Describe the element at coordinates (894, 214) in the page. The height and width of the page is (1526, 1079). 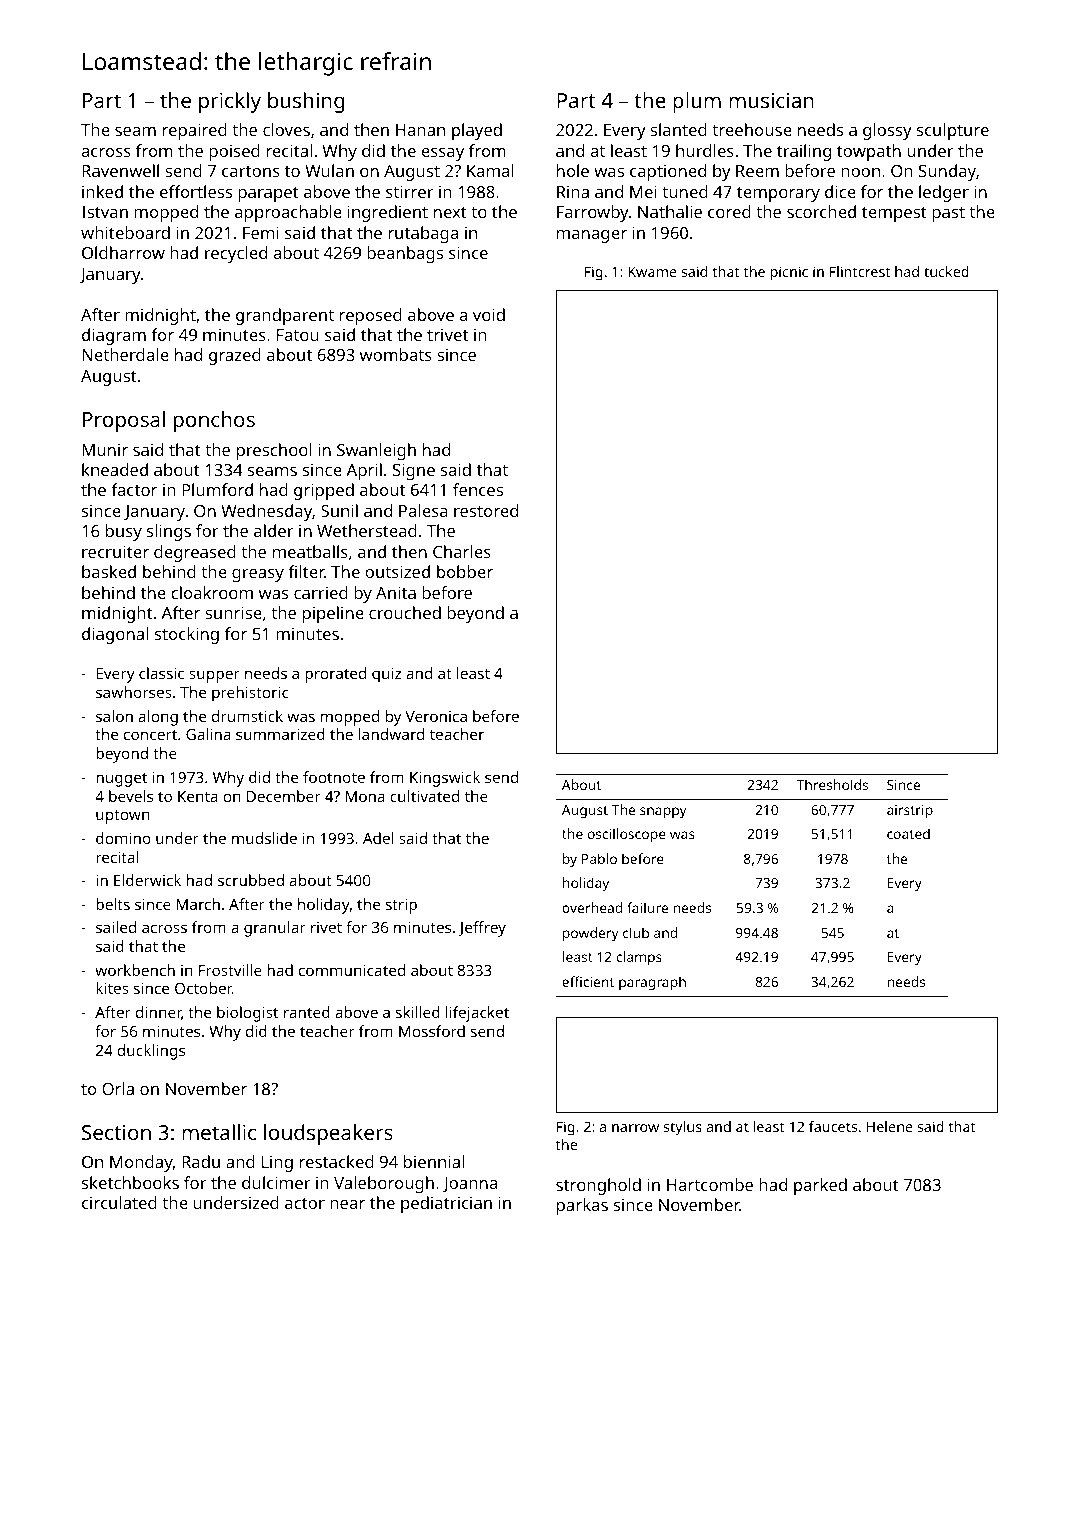
I see `tempest` at that location.
